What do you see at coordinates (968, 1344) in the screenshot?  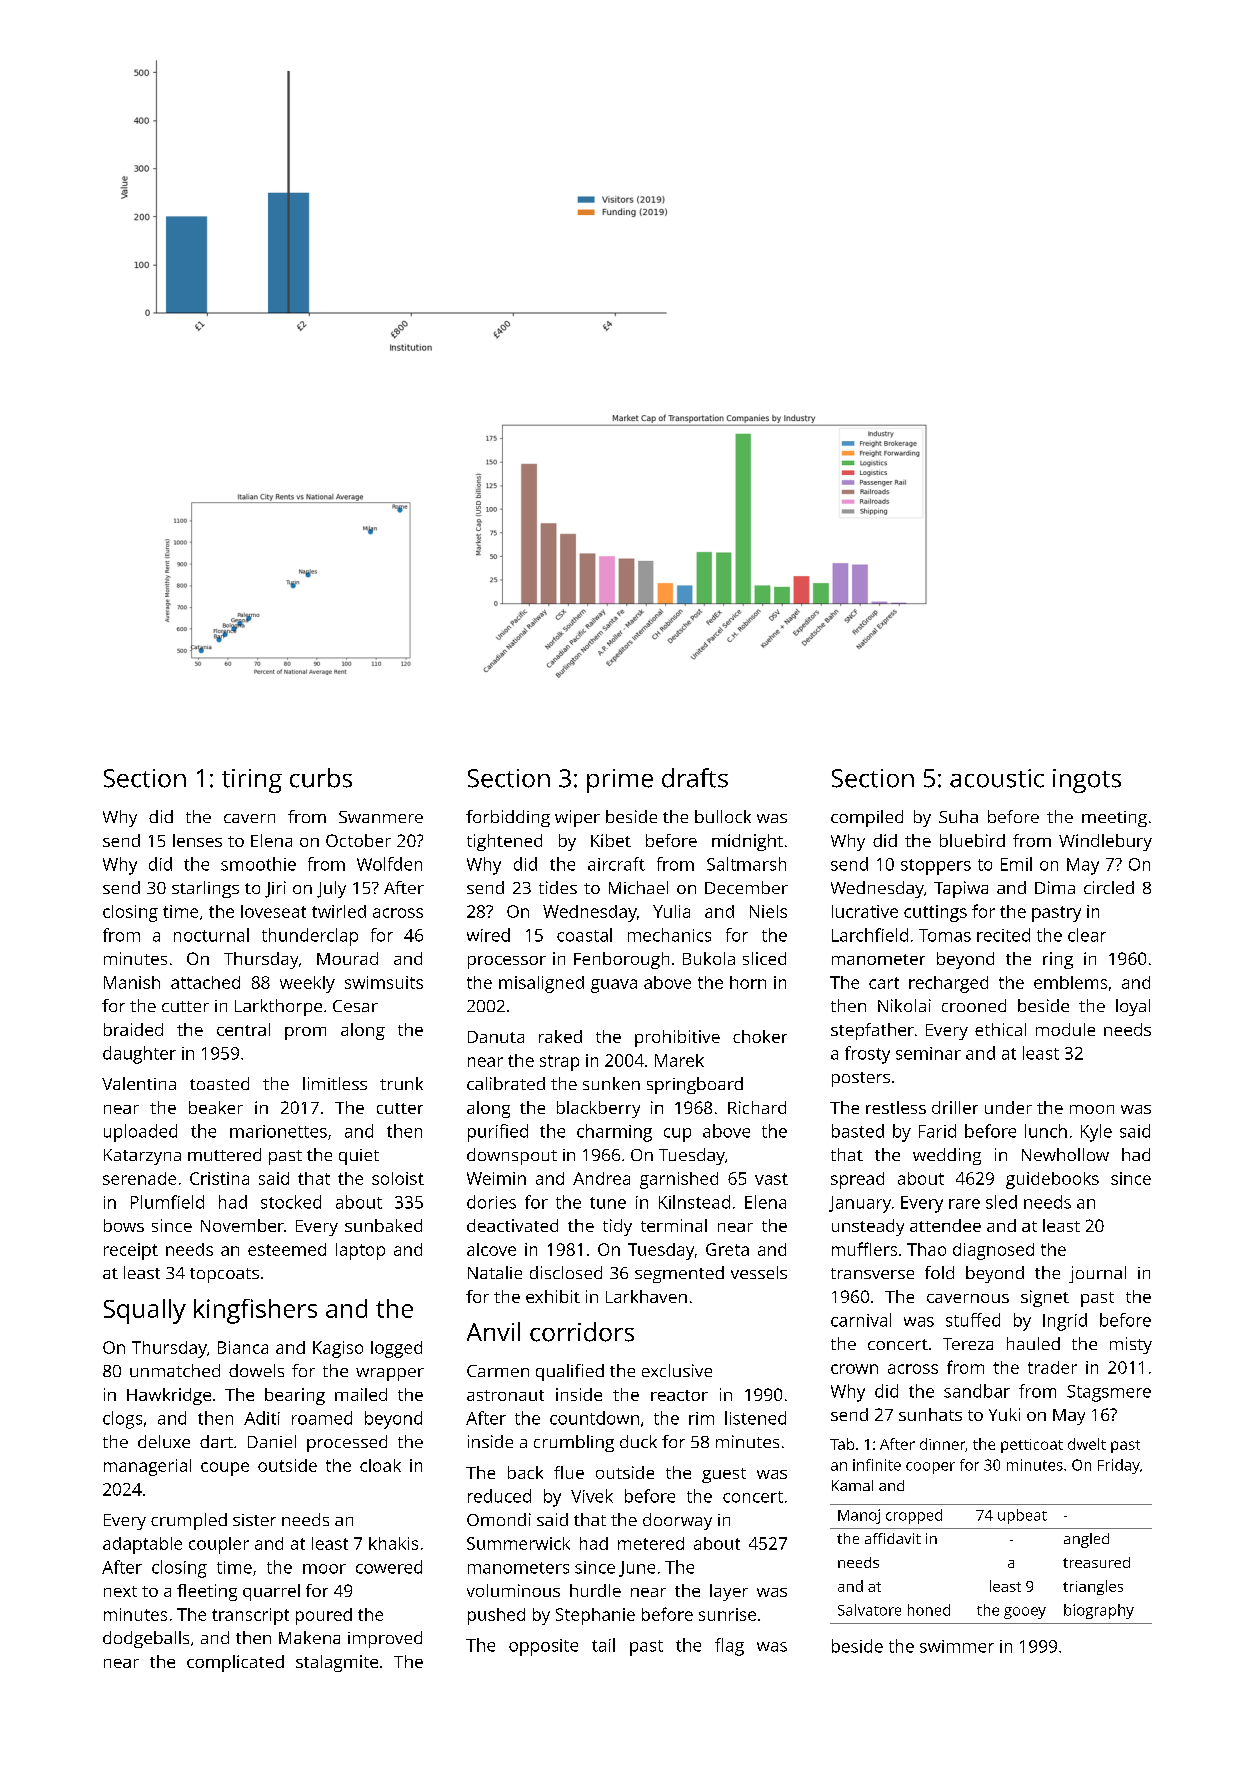 I see `Tereza` at bounding box center [968, 1344].
